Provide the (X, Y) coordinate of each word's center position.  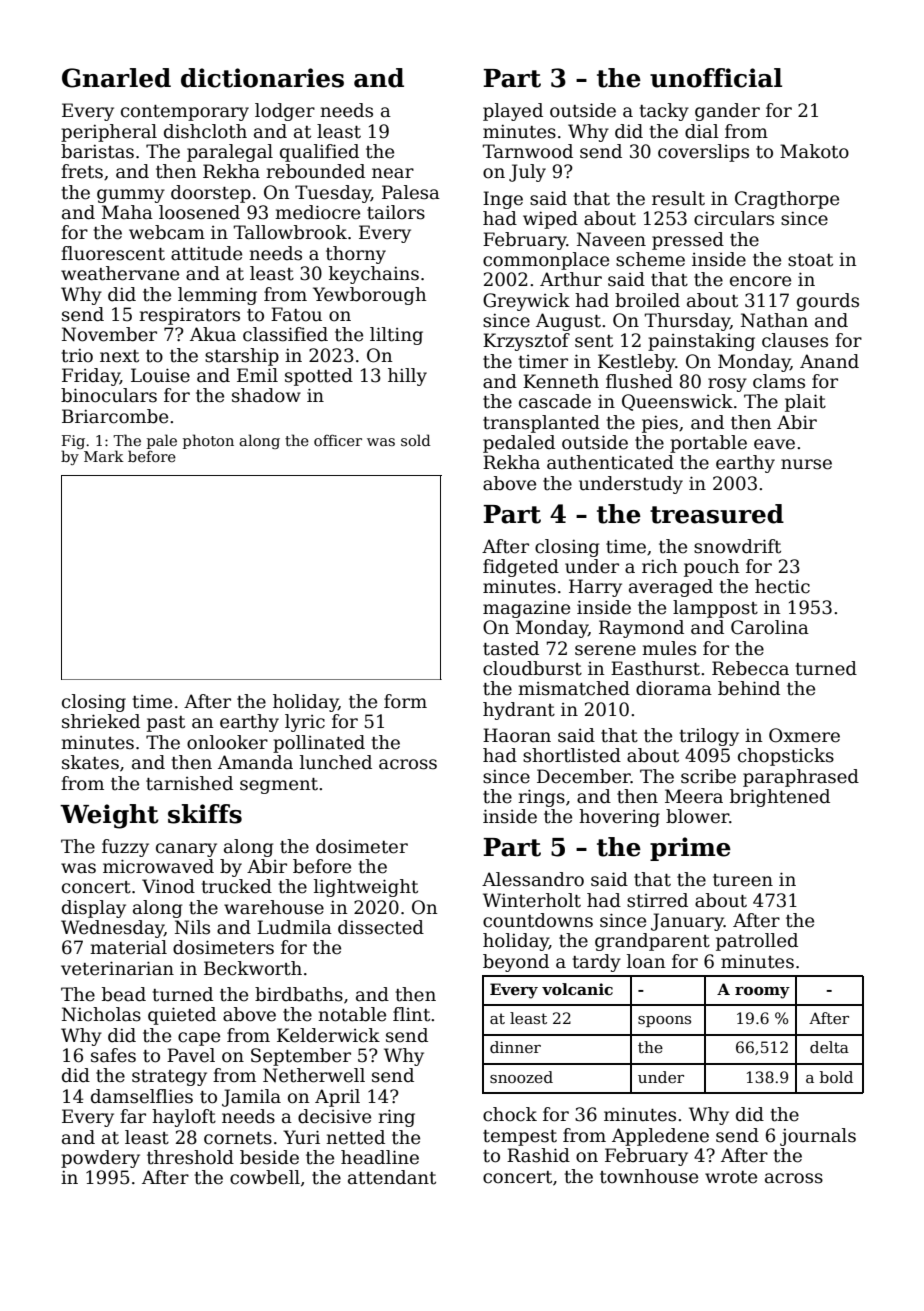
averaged (671, 588)
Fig (73, 442)
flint (411, 1014)
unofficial (716, 78)
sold (416, 440)
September (301, 1057)
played (513, 112)
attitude (206, 253)
